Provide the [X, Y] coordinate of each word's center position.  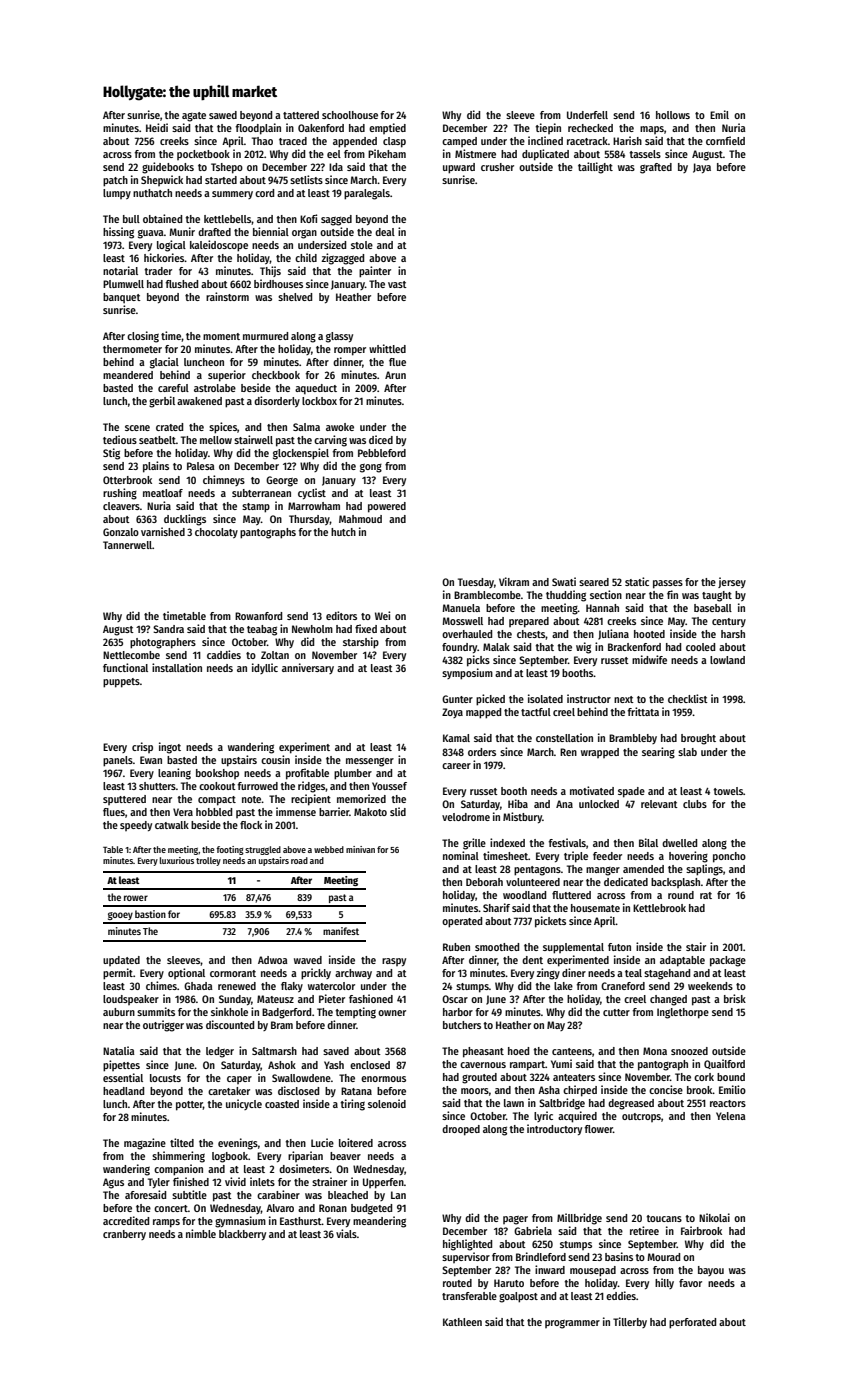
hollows [673, 115]
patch [115, 181]
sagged [336, 220]
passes [668, 584]
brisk [735, 998]
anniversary [308, 668]
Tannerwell [127, 545]
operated [462, 922]
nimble [201, 1233]
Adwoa [273, 960]
